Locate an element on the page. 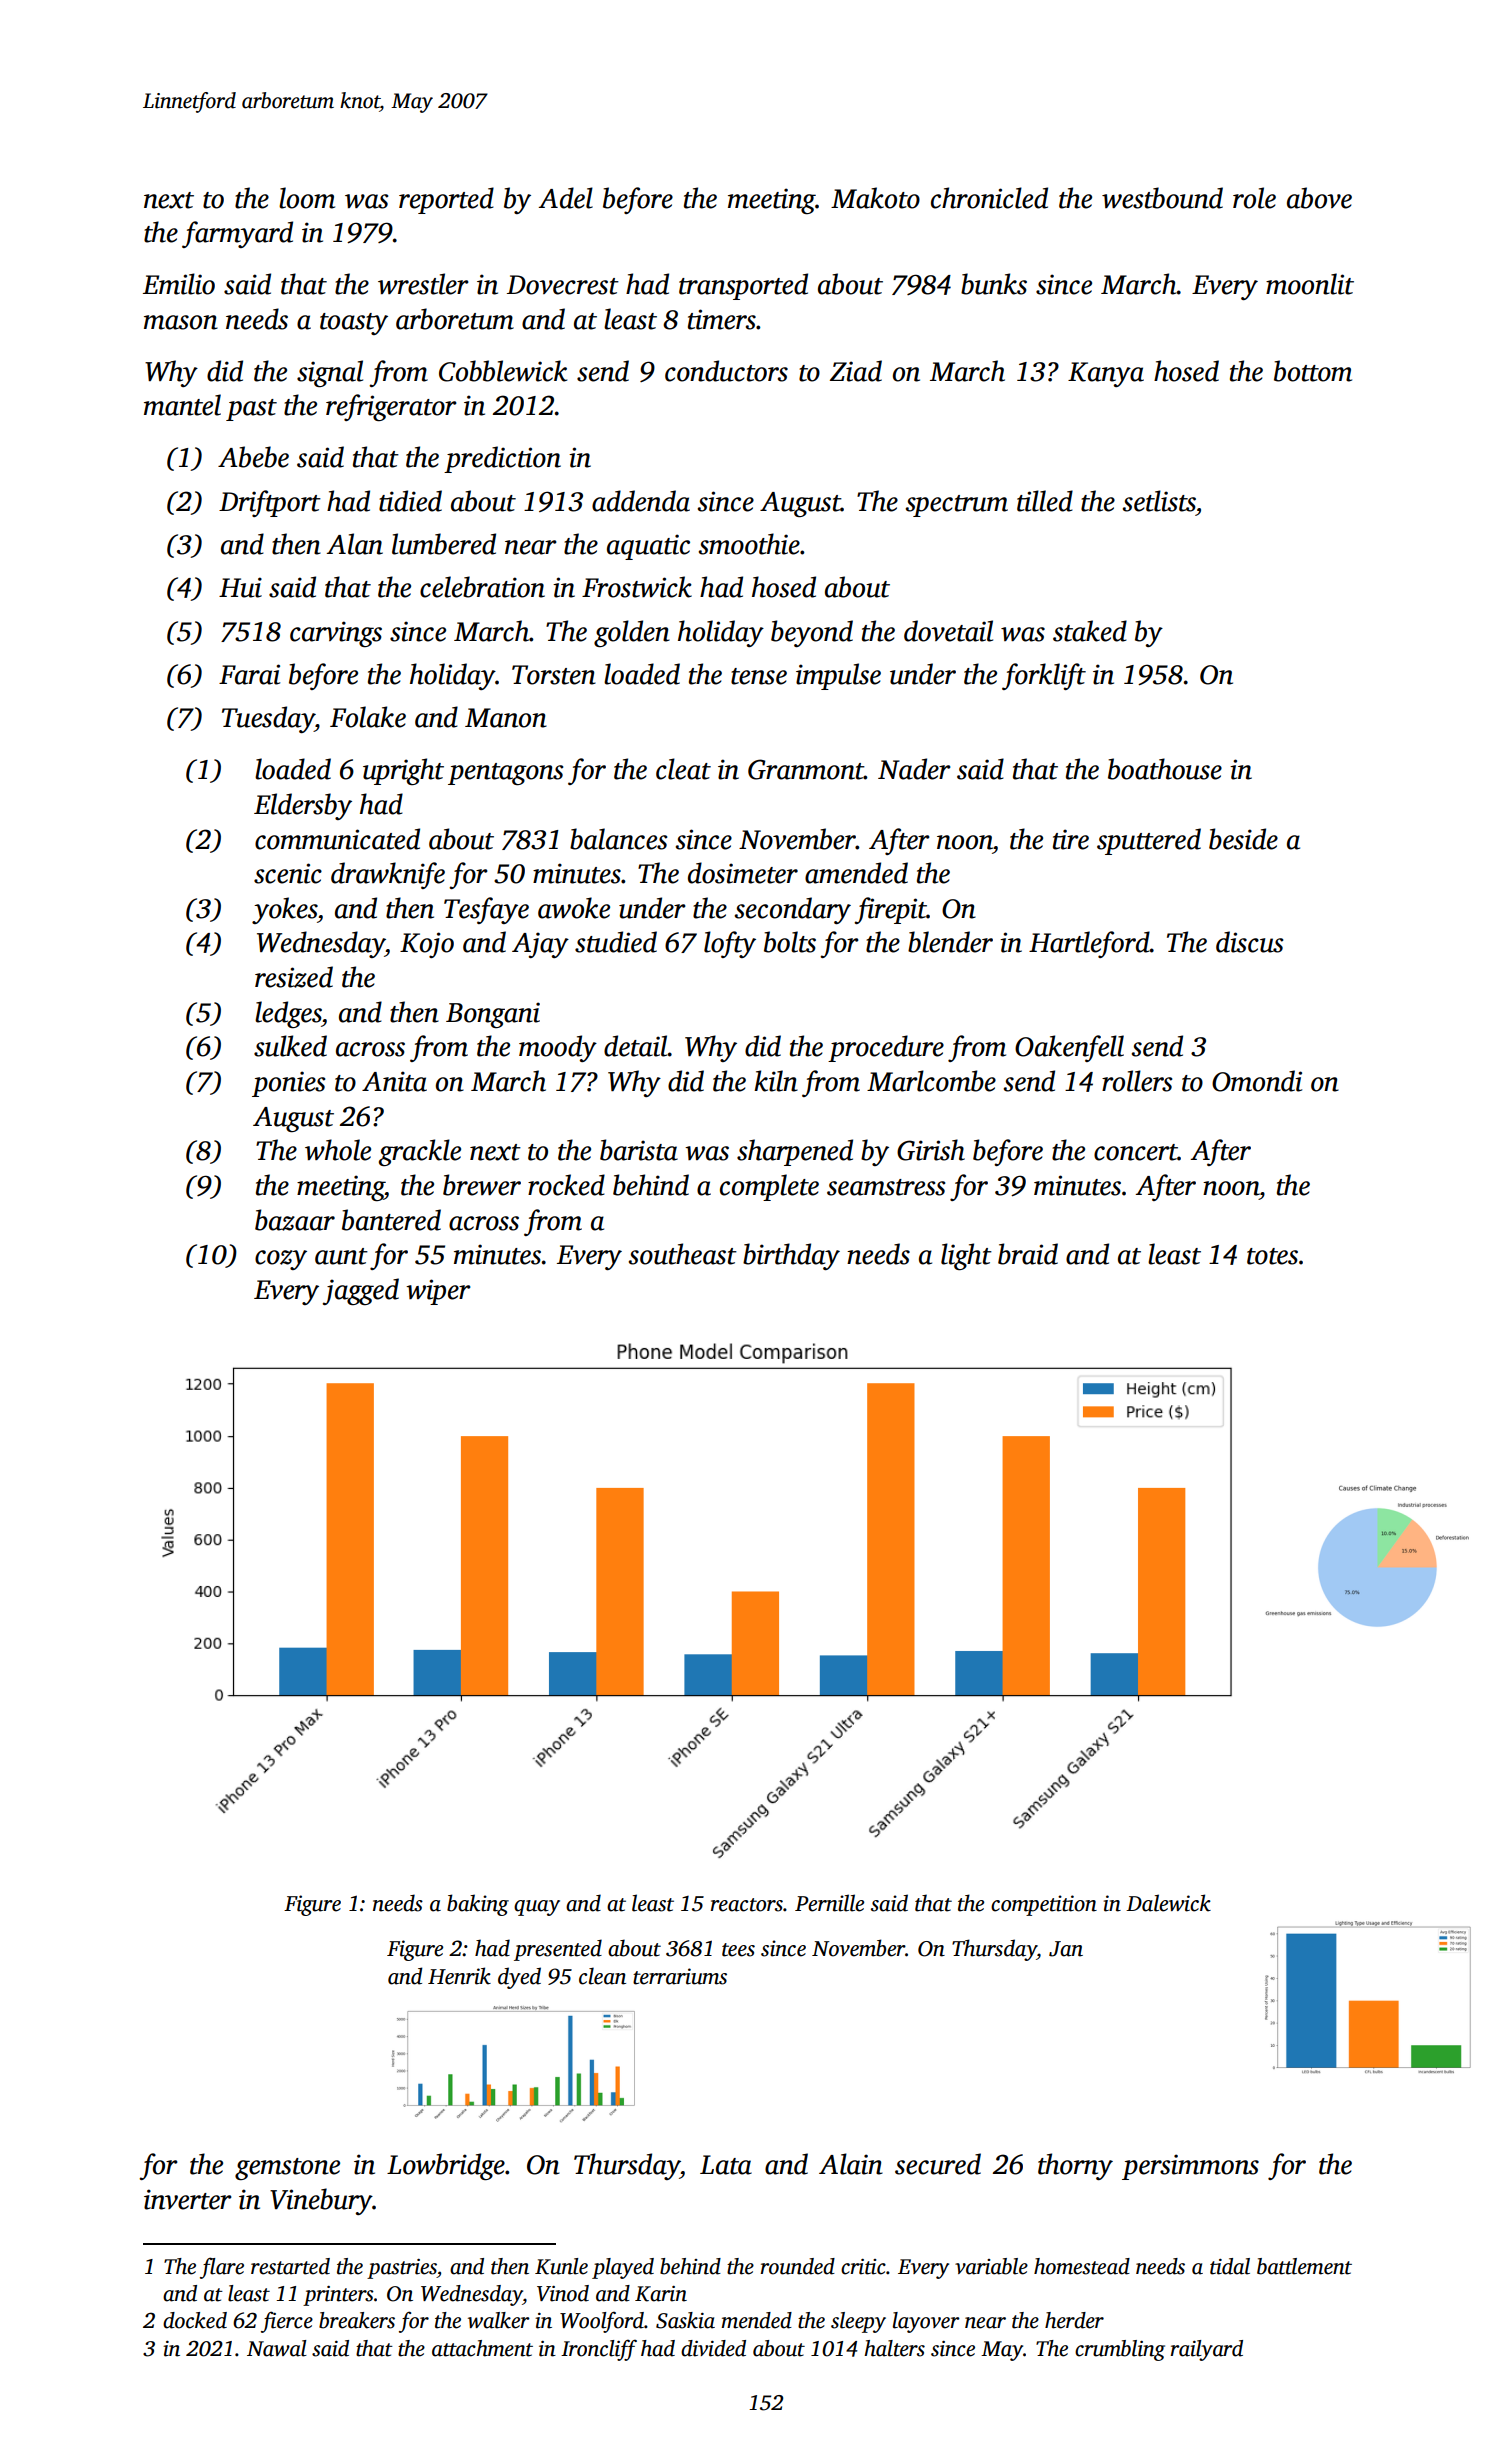 Image resolution: width=1496 pixels, height=2464 pixels. reactors is located at coordinates (747, 1905).
